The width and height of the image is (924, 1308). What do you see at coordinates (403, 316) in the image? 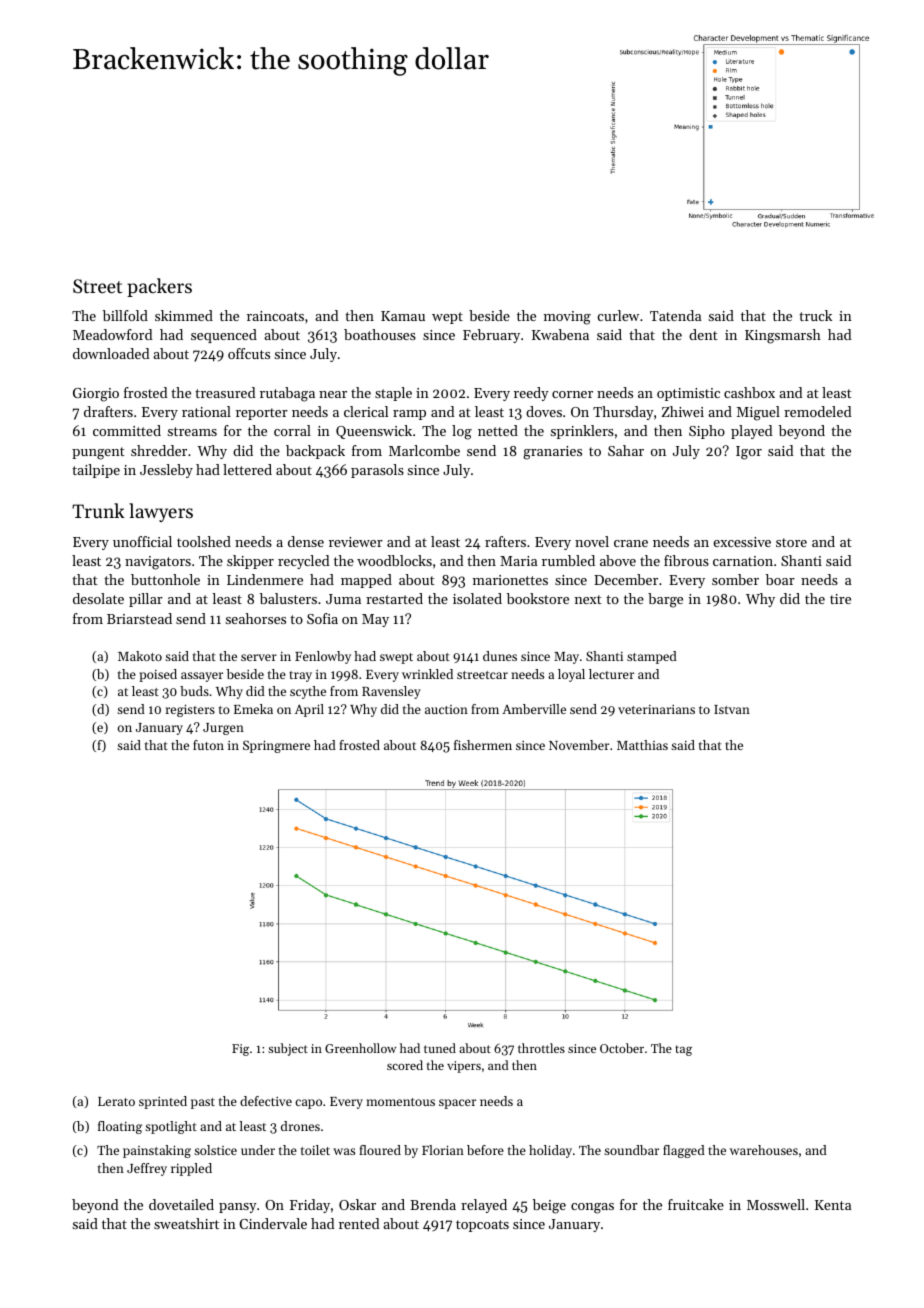
I see `Kamau` at bounding box center [403, 316].
